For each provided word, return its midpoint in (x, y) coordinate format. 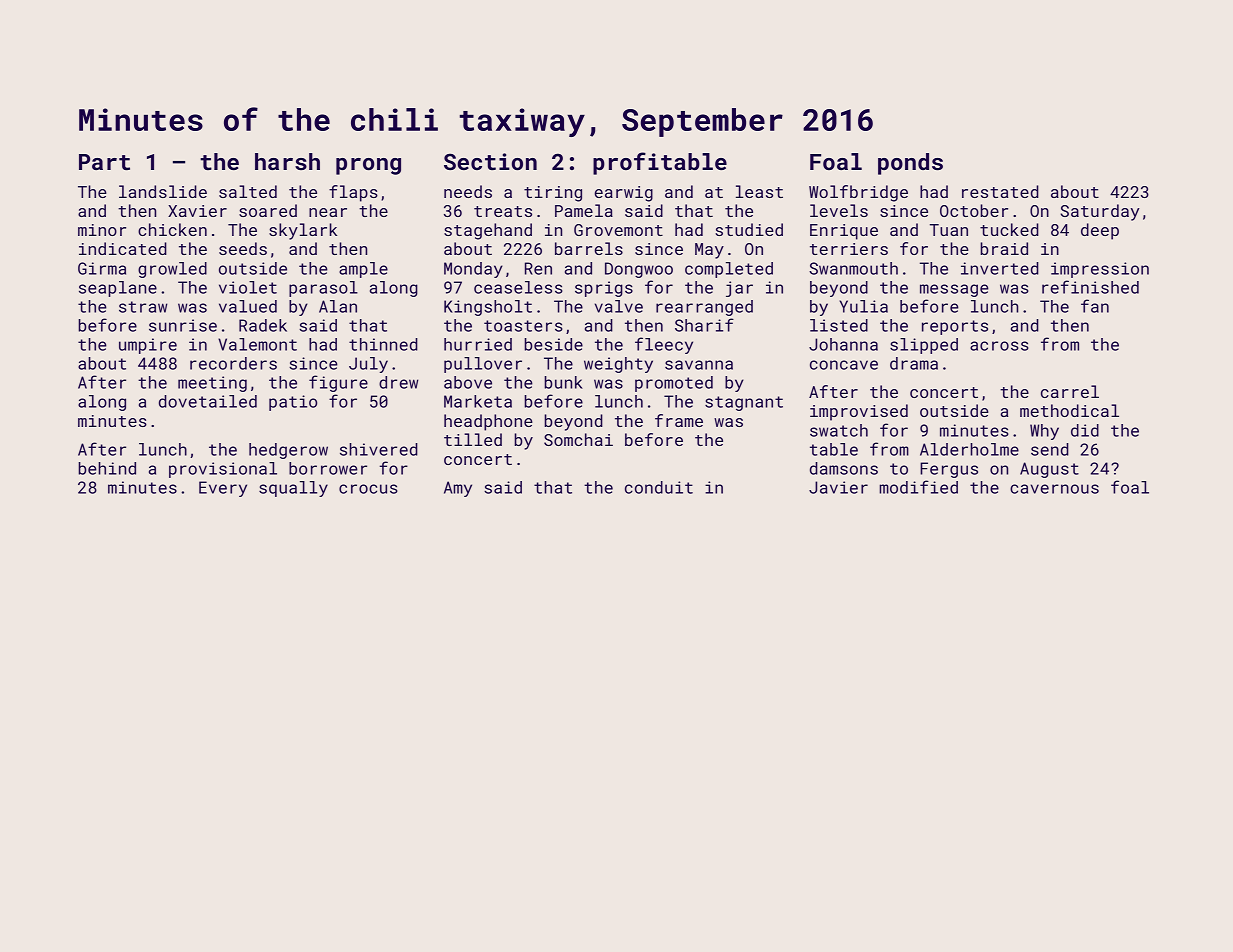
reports (955, 327)
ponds (910, 164)
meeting (212, 384)
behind (107, 468)
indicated (123, 248)
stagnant (744, 403)
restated (1000, 191)
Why (1044, 432)
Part (104, 162)
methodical (1069, 410)
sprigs (604, 289)
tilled (473, 439)
